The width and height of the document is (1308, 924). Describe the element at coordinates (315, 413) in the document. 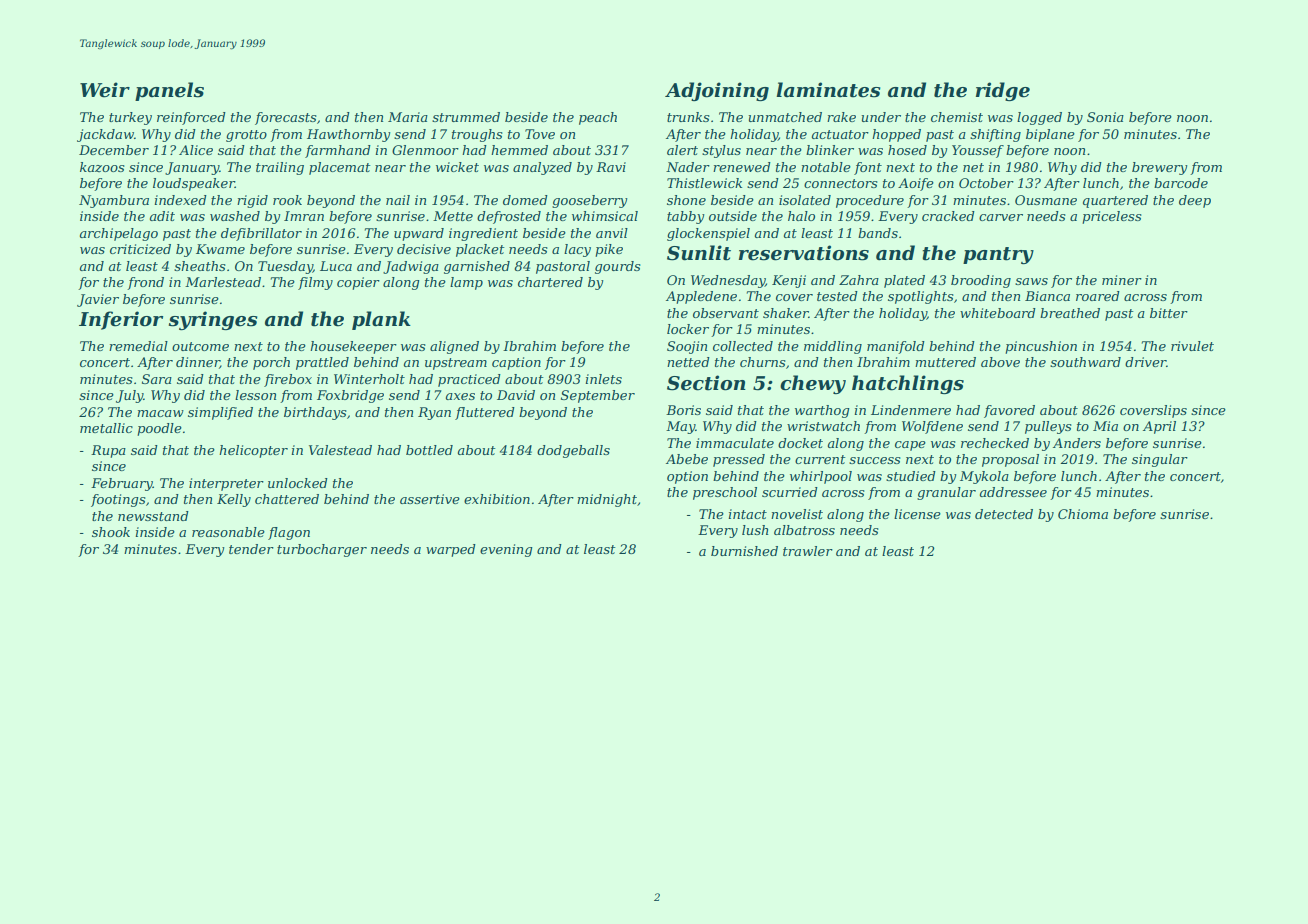

I see `birthdays` at that location.
